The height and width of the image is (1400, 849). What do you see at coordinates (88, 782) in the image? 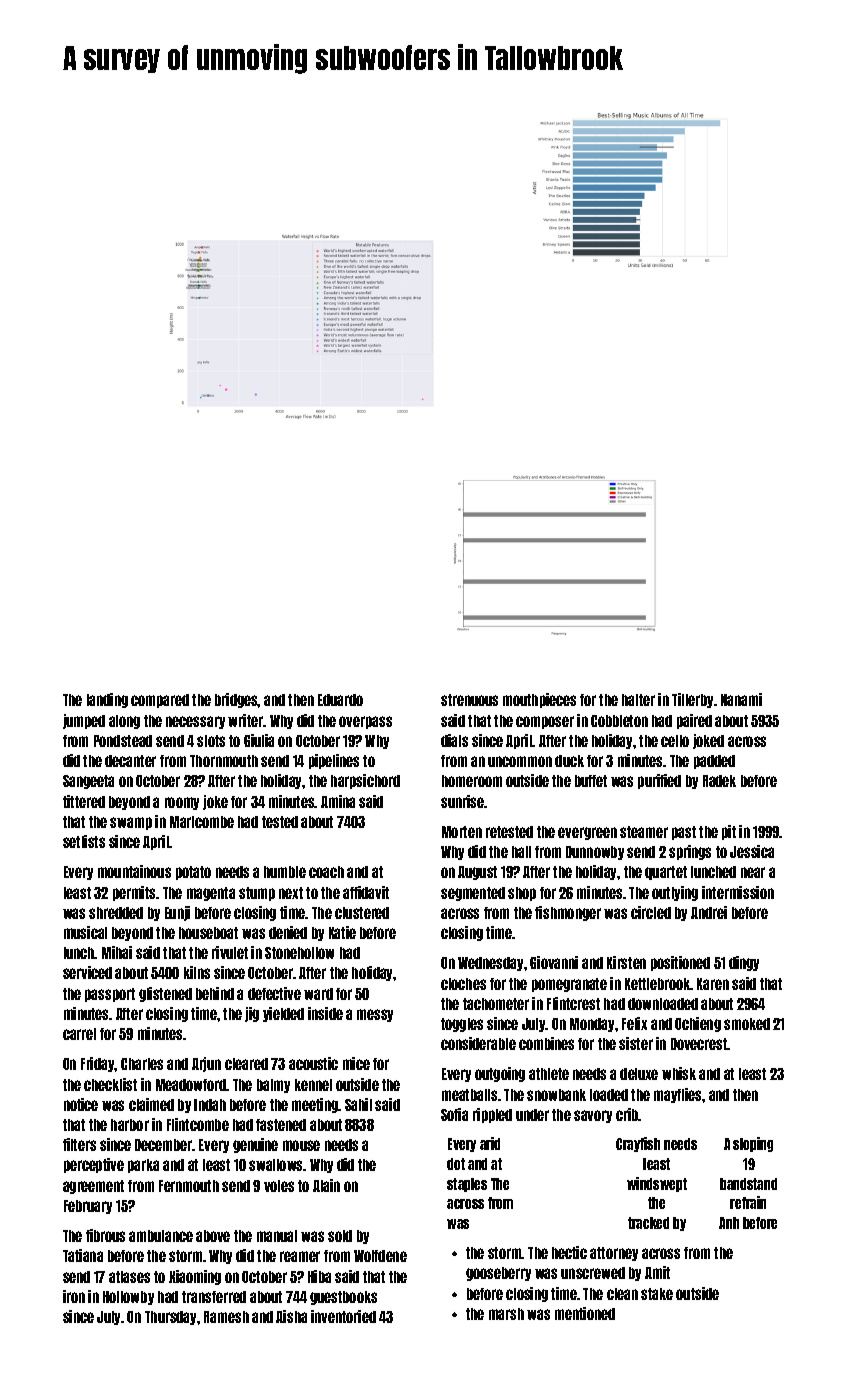
I see `Sangeeta` at bounding box center [88, 782].
